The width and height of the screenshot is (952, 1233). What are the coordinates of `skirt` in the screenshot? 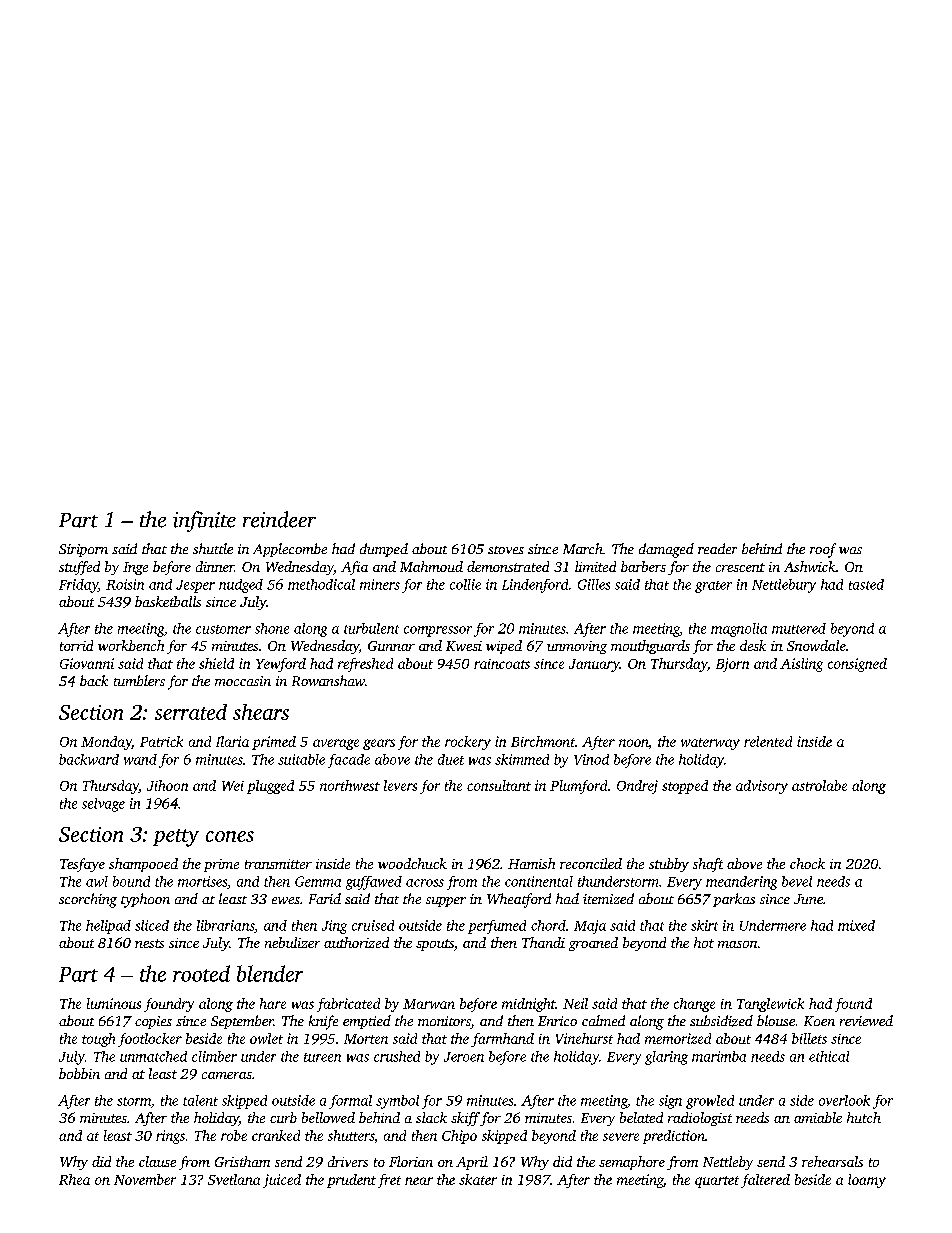 It's located at (704, 925).
